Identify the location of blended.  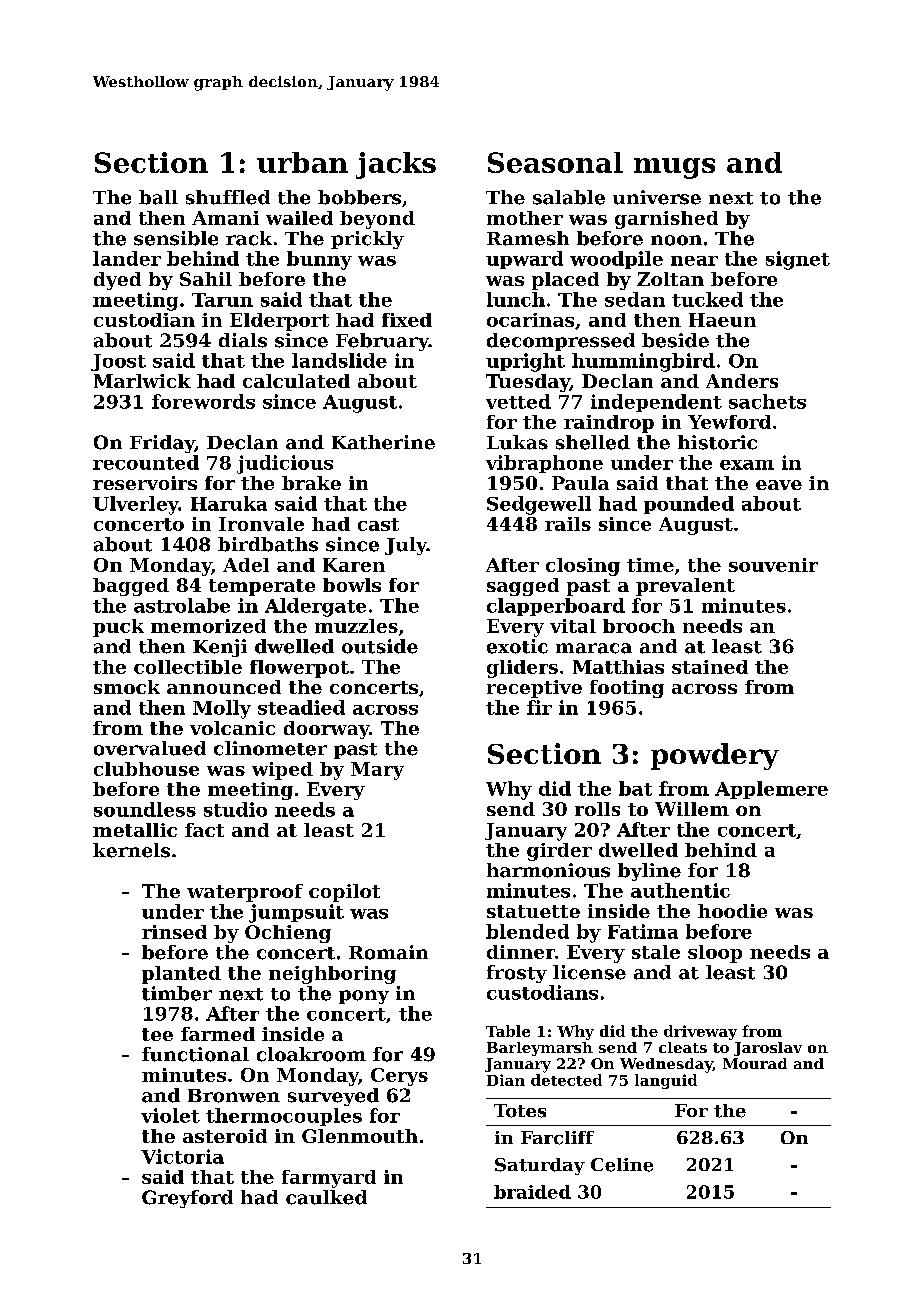
(527, 931).
